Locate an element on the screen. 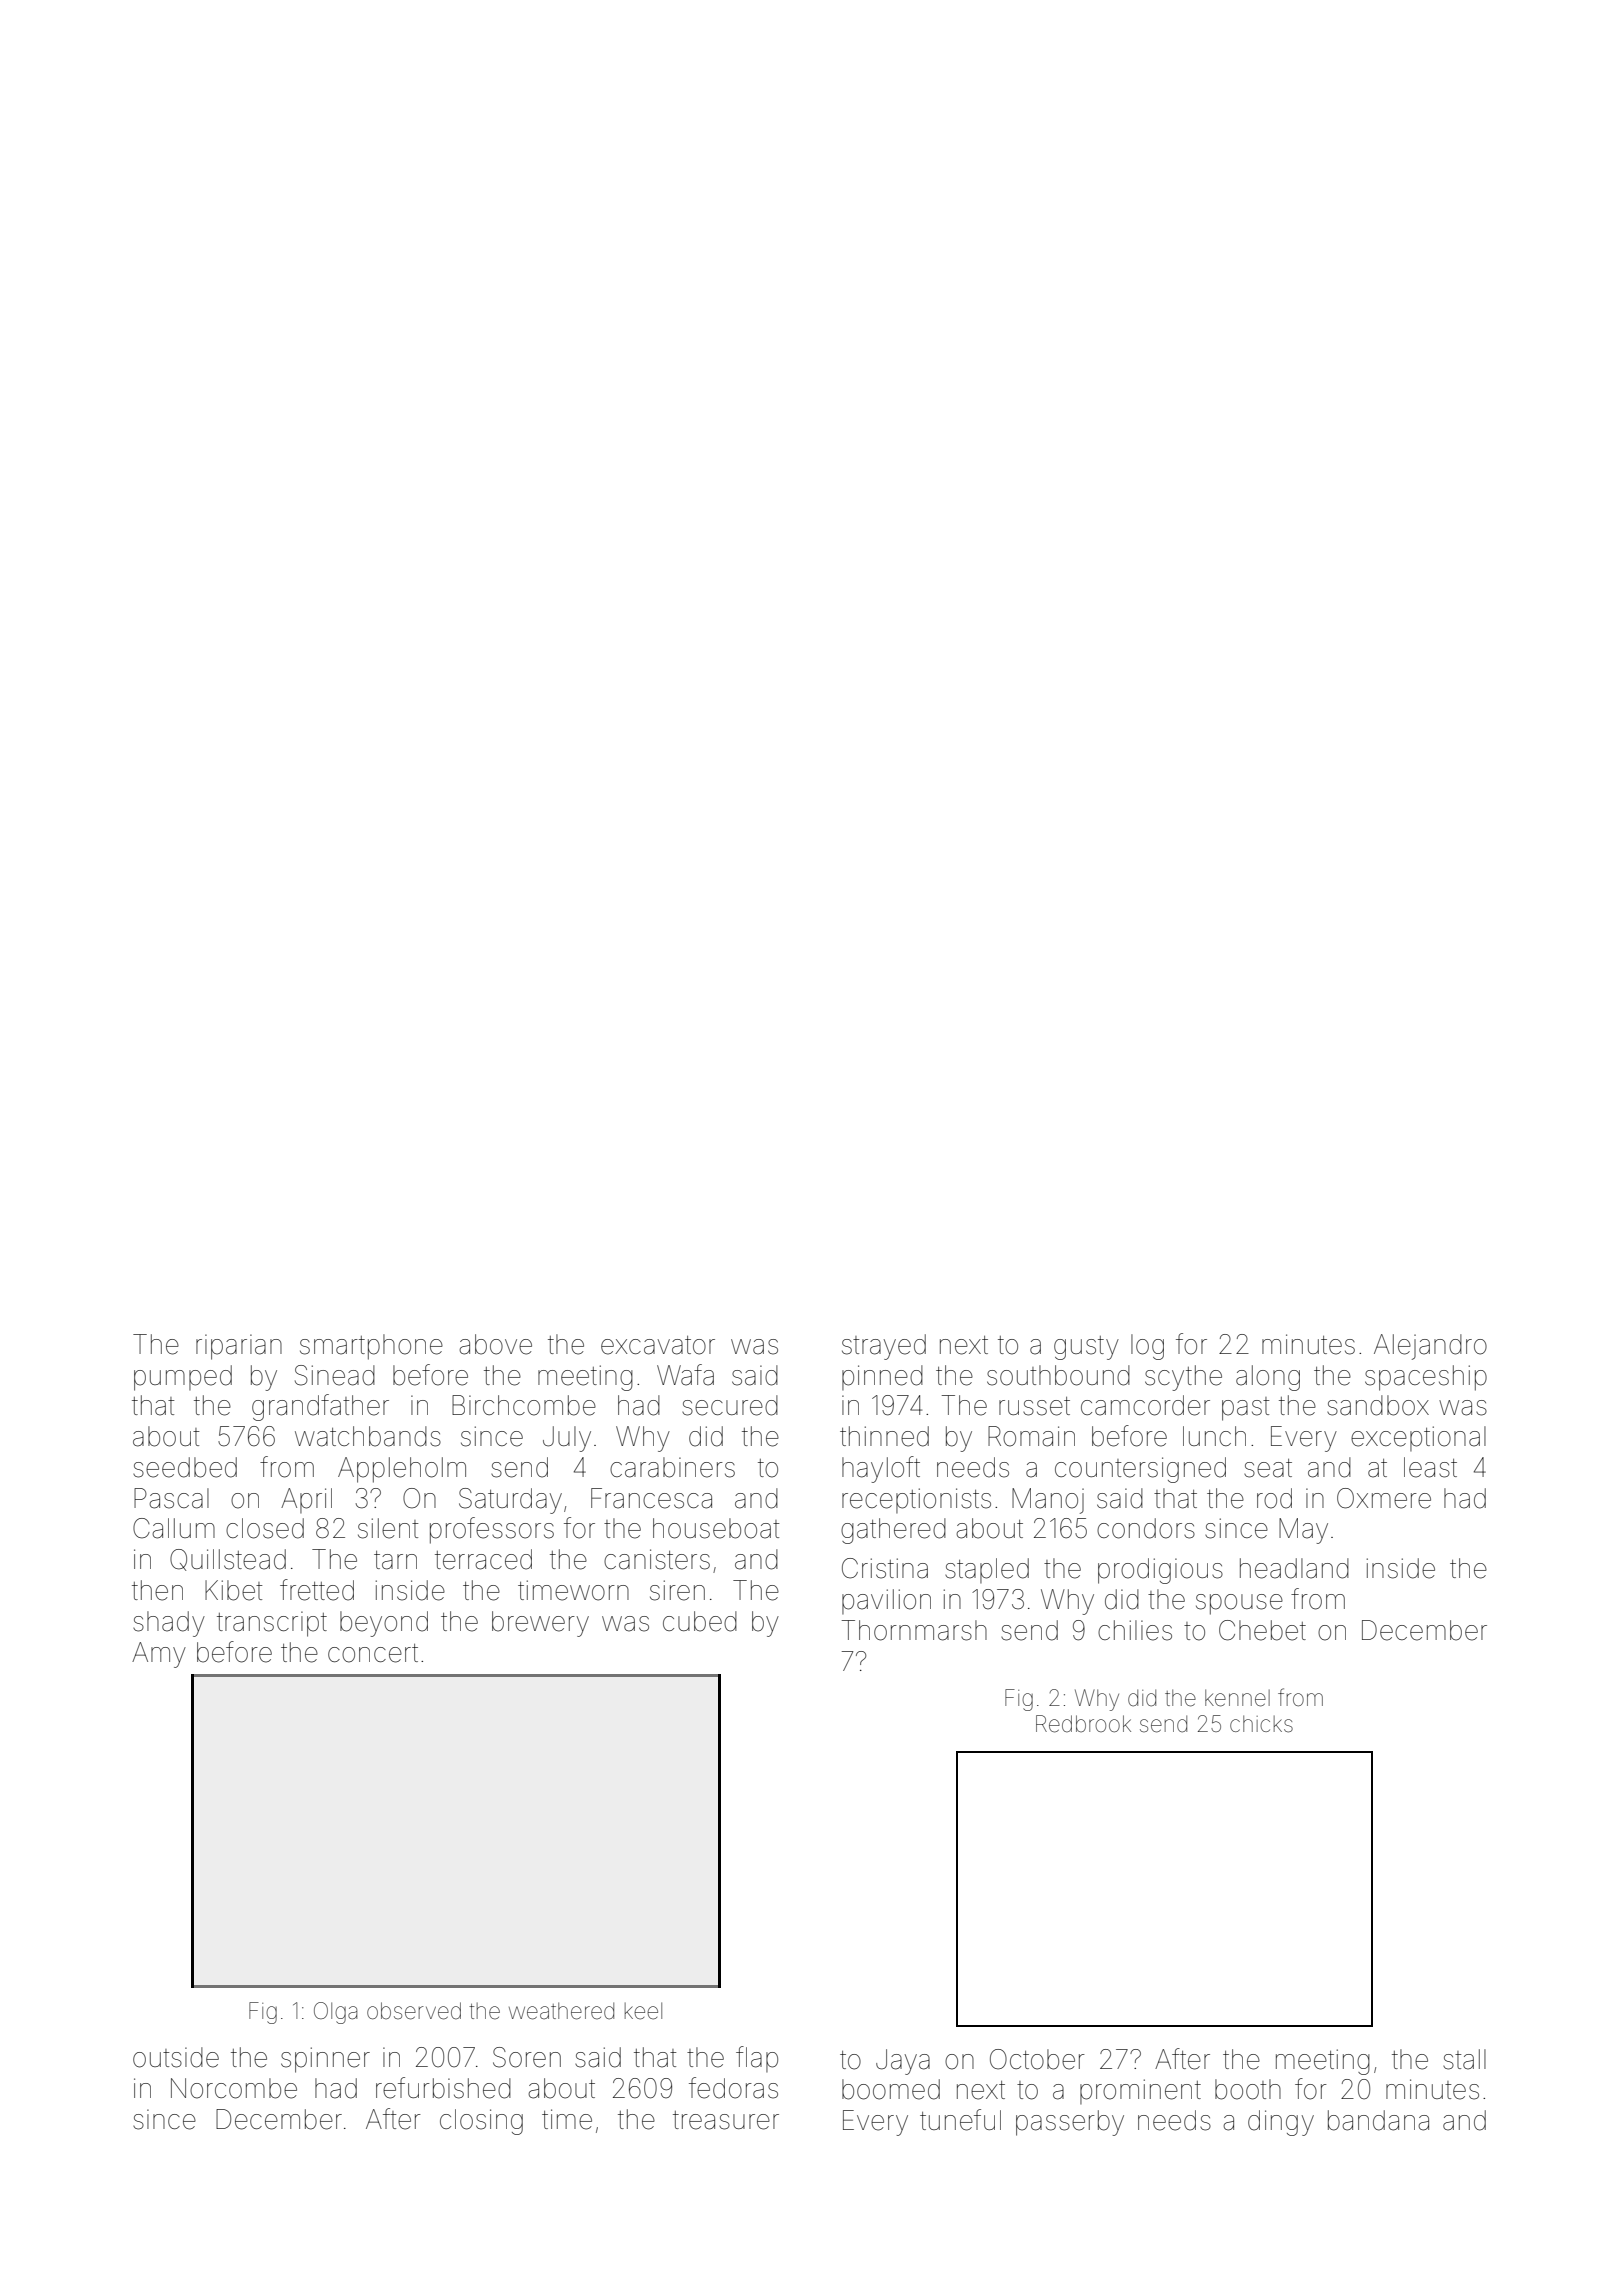 Image resolution: width=1620 pixels, height=2292 pixels. secured is located at coordinates (730, 1405).
